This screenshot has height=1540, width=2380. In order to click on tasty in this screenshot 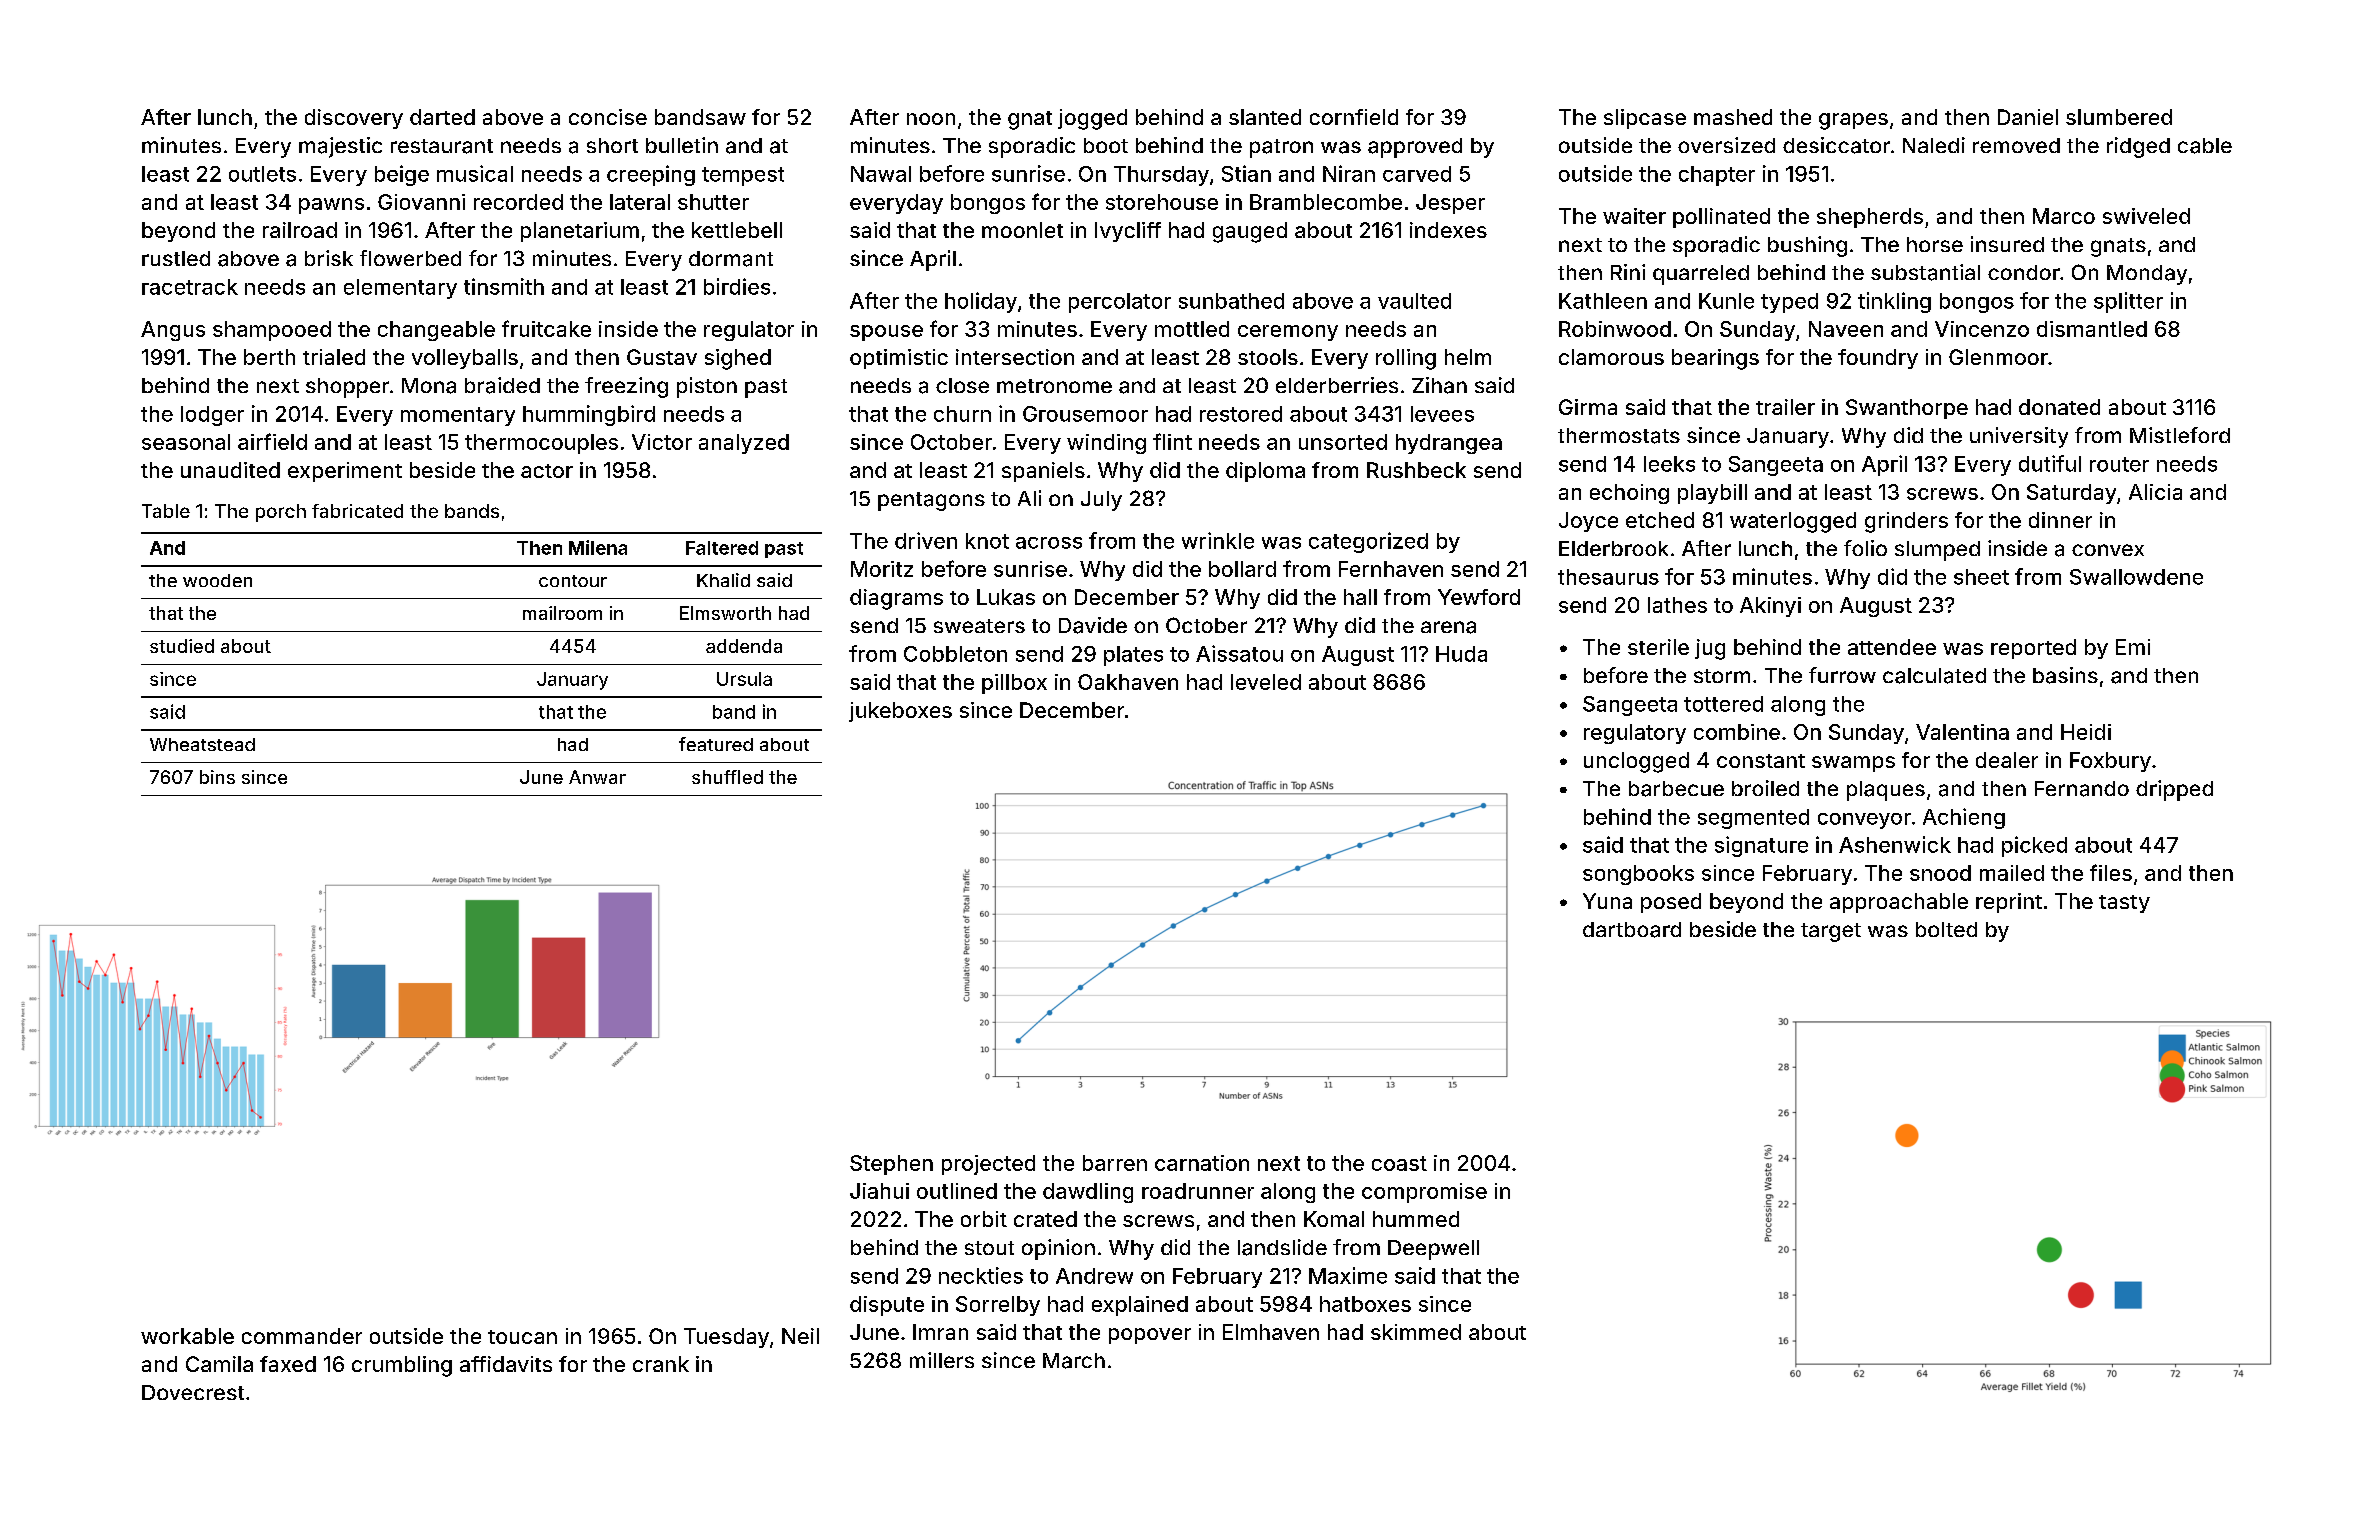, I will do `click(2124, 904)`.
